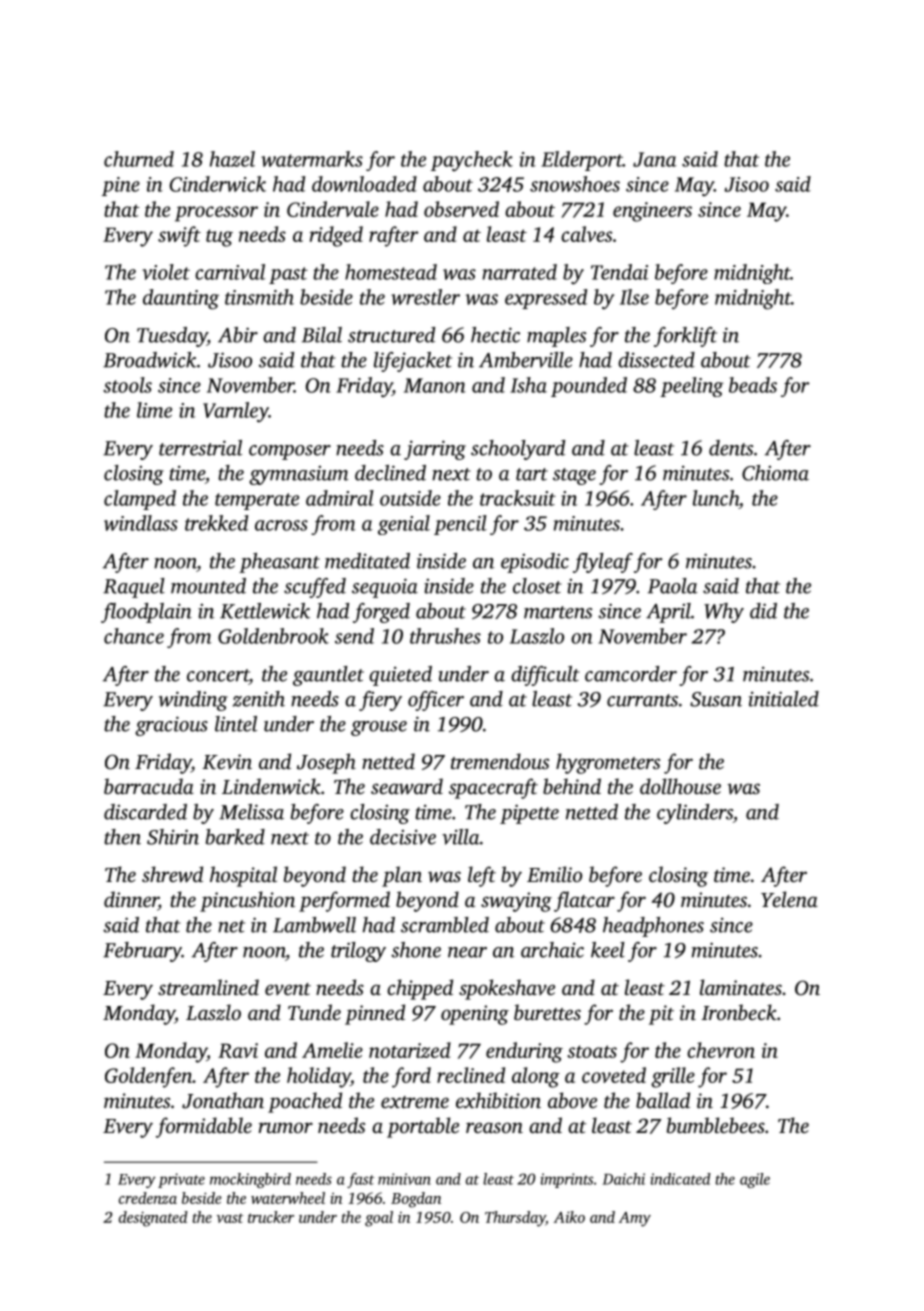 The height and width of the image is (1311, 924). Describe the element at coordinates (655, 159) in the image. I see `Jana` at that location.
